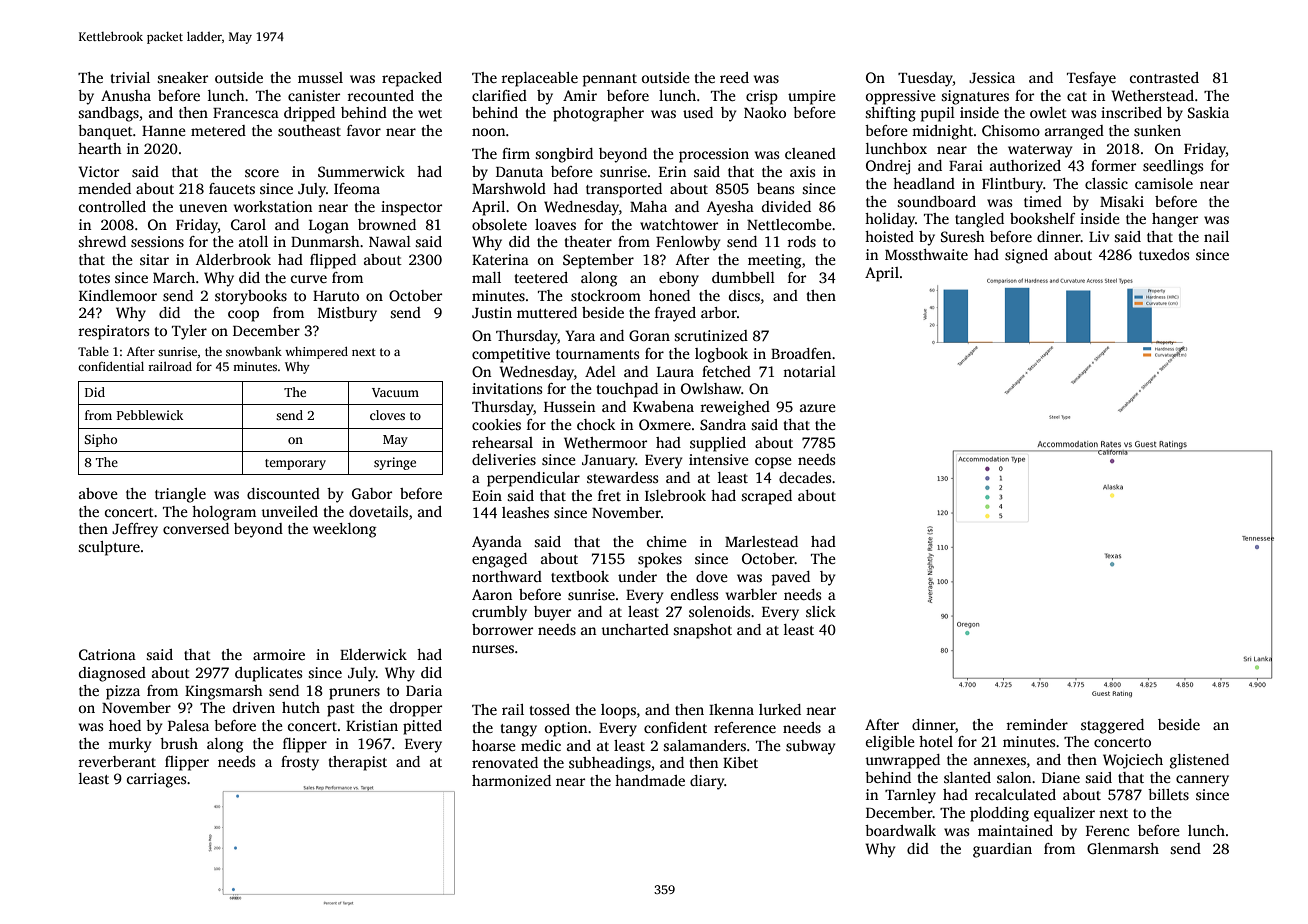 The height and width of the document is (924, 1308). What do you see at coordinates (821, 611) in the document?
I see `slick` at bounding box center [821, 611].
